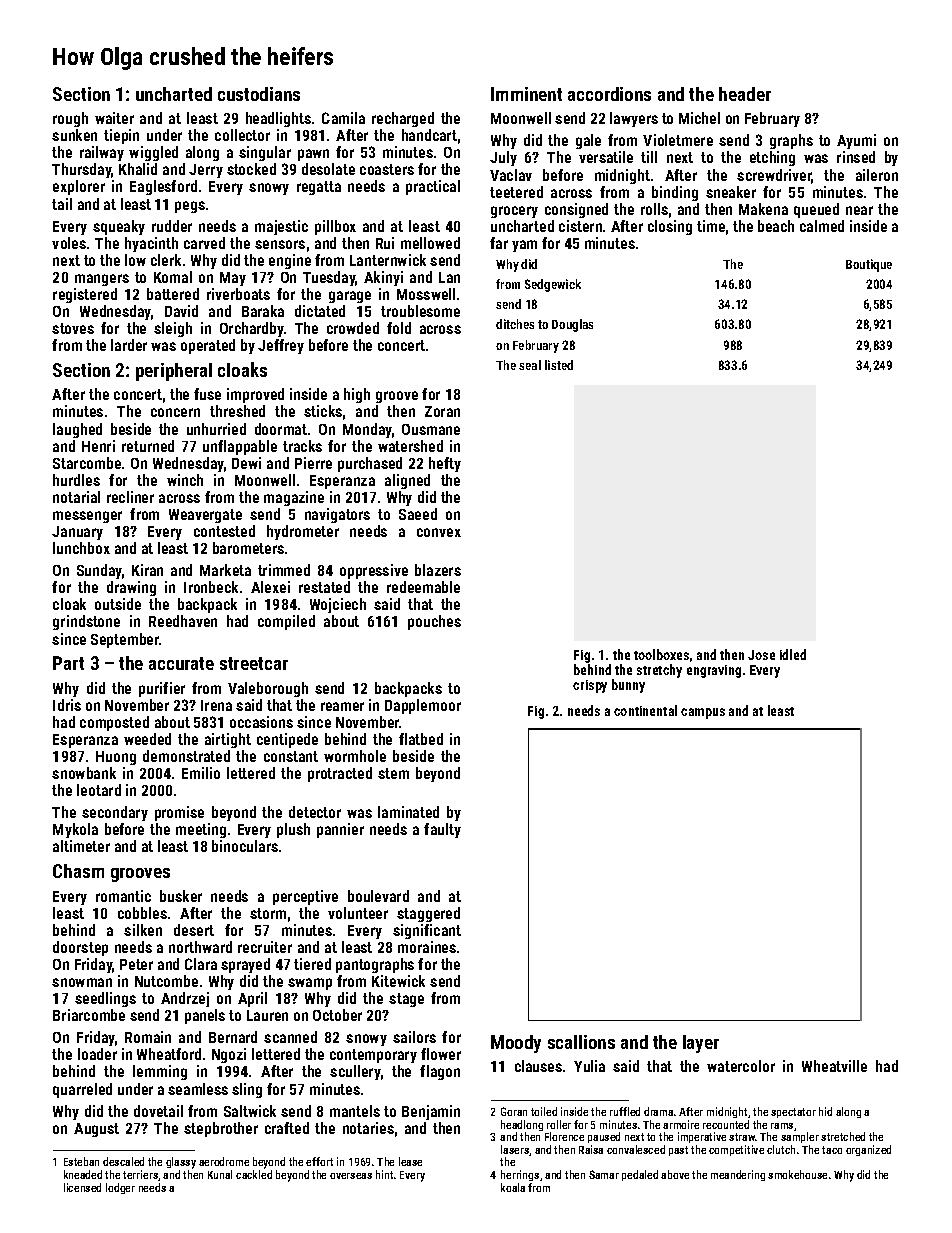 This screenshot has width=952, height=1233. I want to click on toolboxes, so click(661, 654).
